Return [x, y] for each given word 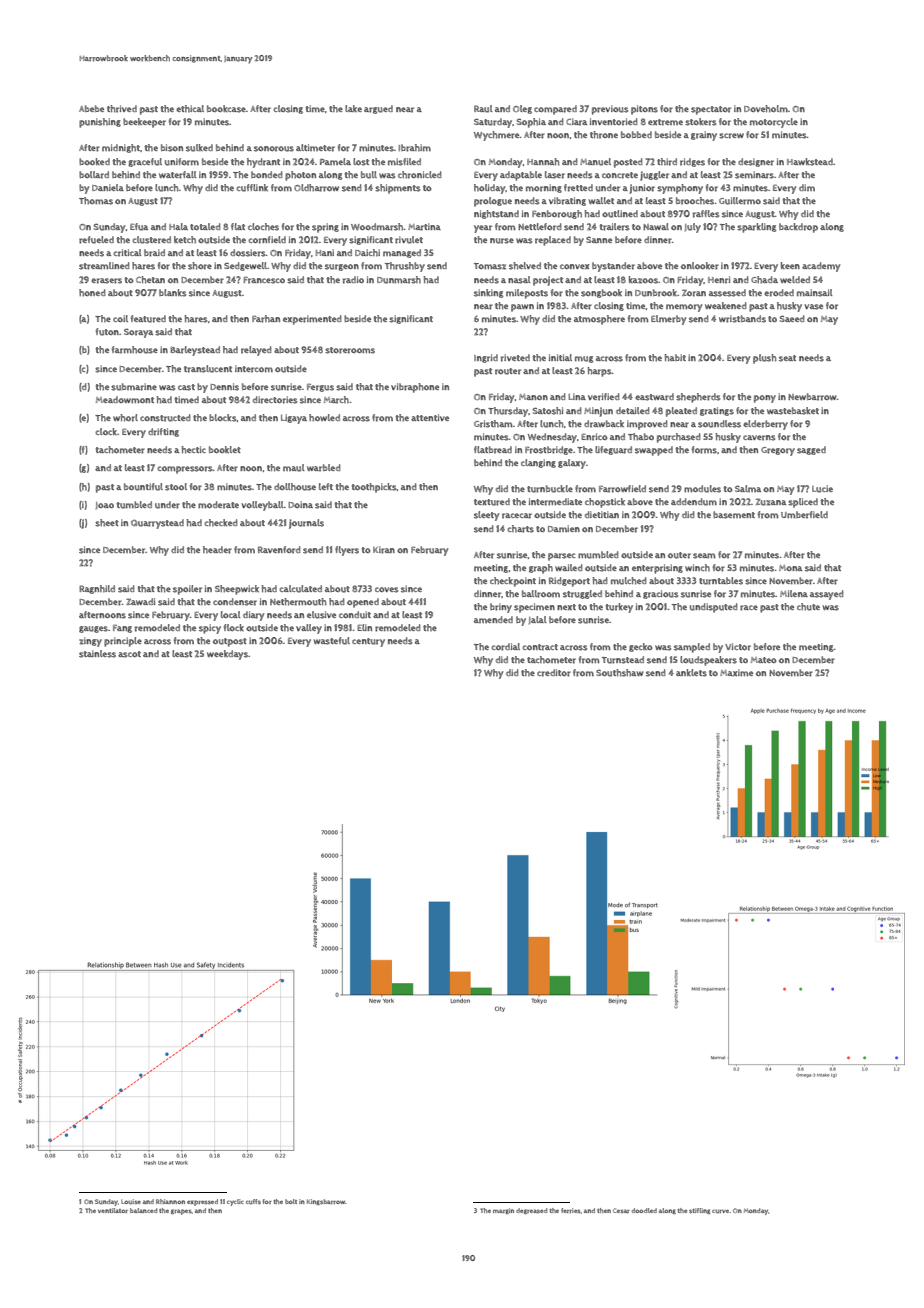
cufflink [252, 188]
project [548, 281]
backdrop [798, 228]
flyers [347, 551]
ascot [129, 654]
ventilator [113, 1210]
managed [402, 253]
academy [821, 267]
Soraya [138, 333]
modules [702, 489]
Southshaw [620, 673]
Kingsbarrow [326, 1202]
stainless [97, 654]
